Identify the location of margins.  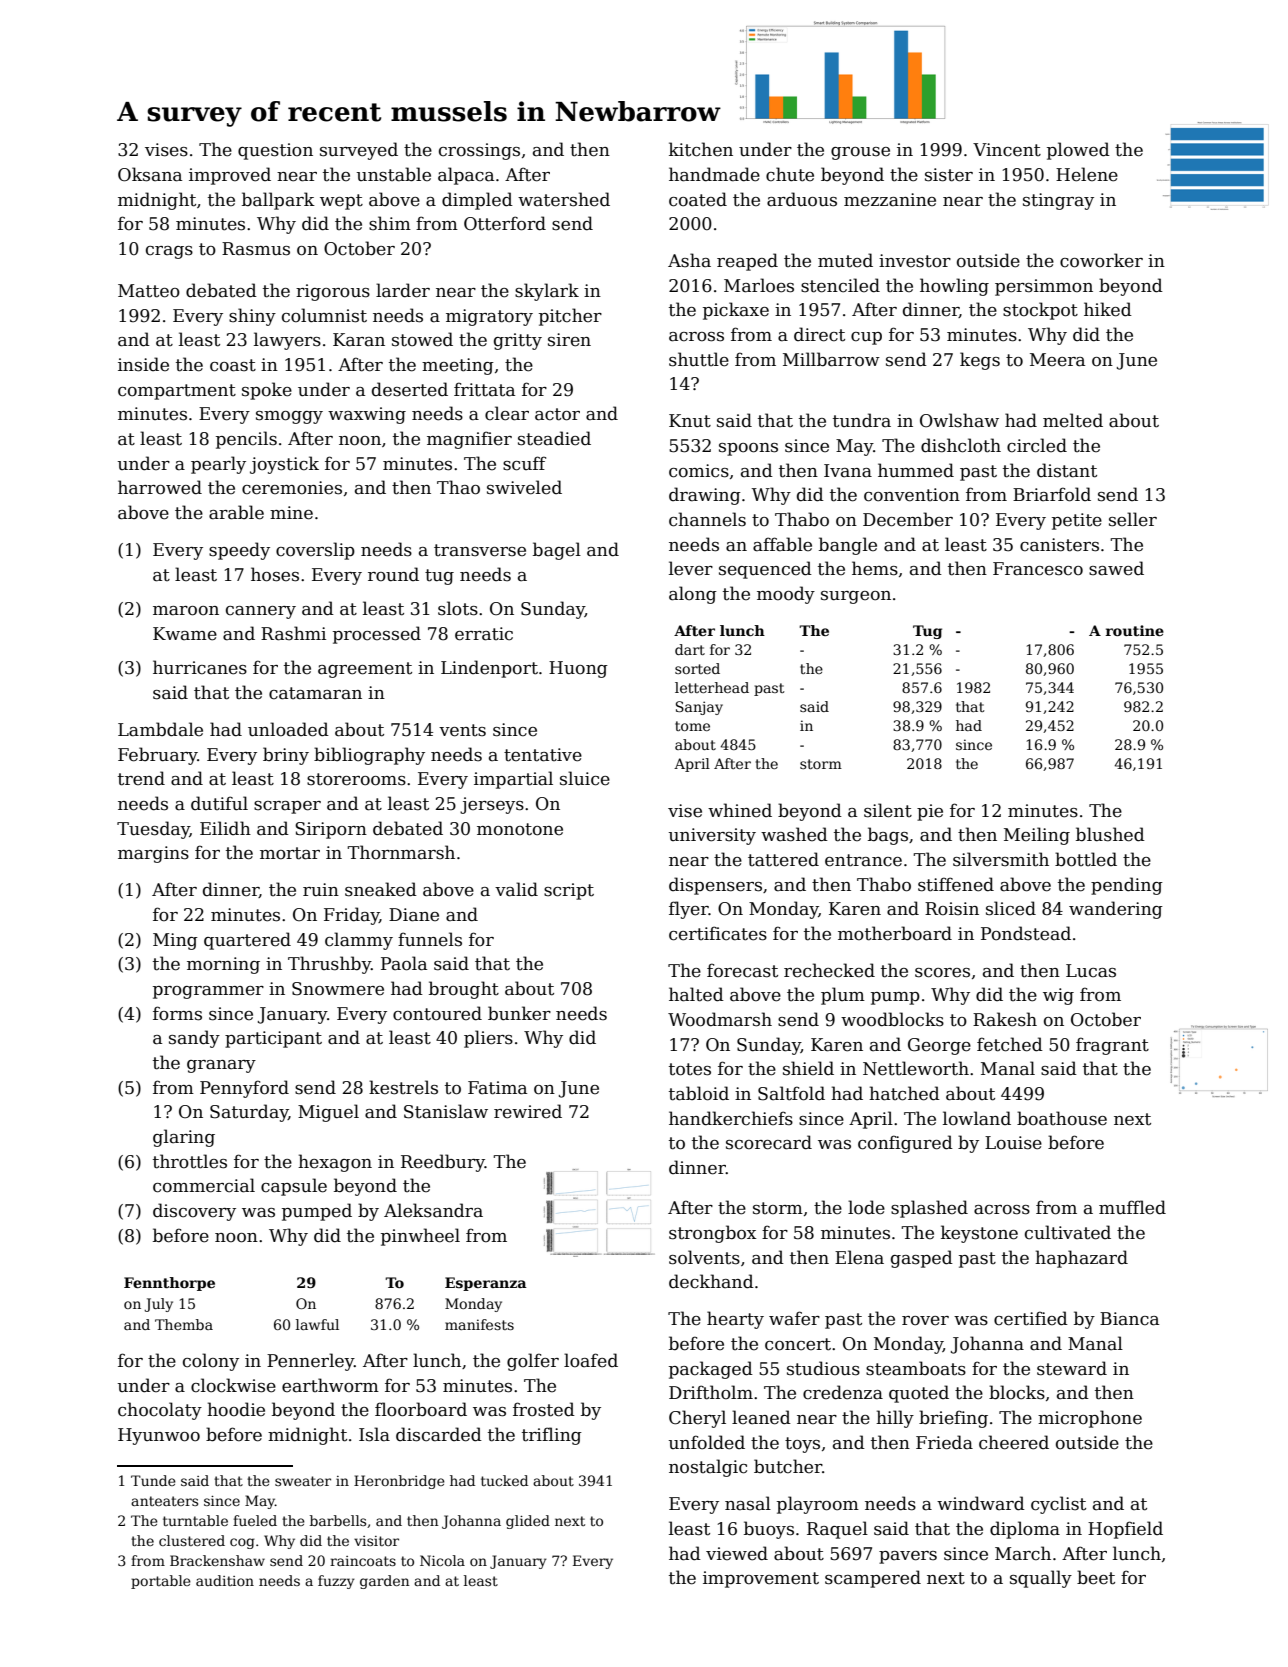
(153, 854).
